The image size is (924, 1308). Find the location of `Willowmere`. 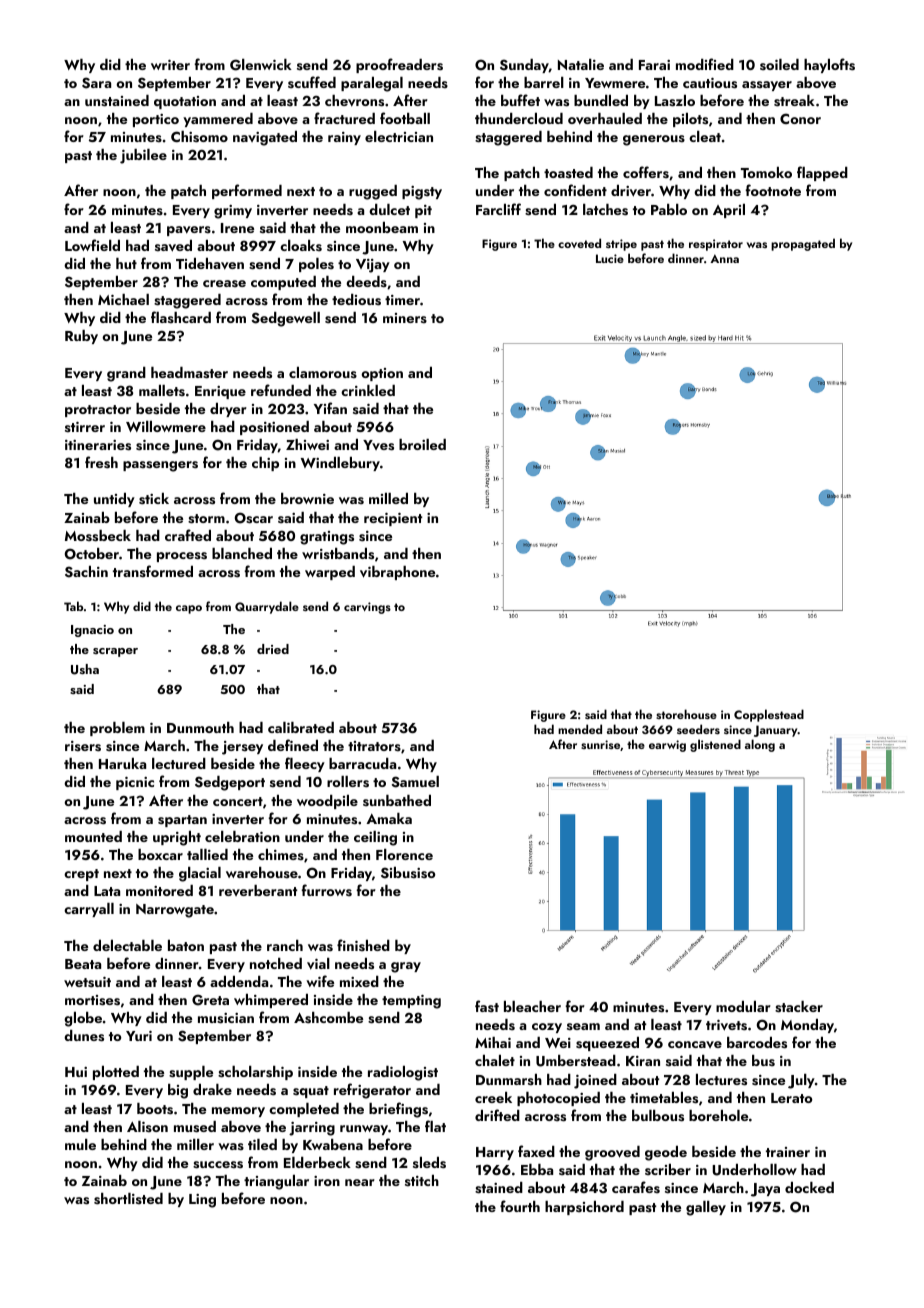

Willowmere is located at coordinates (166, 426).
